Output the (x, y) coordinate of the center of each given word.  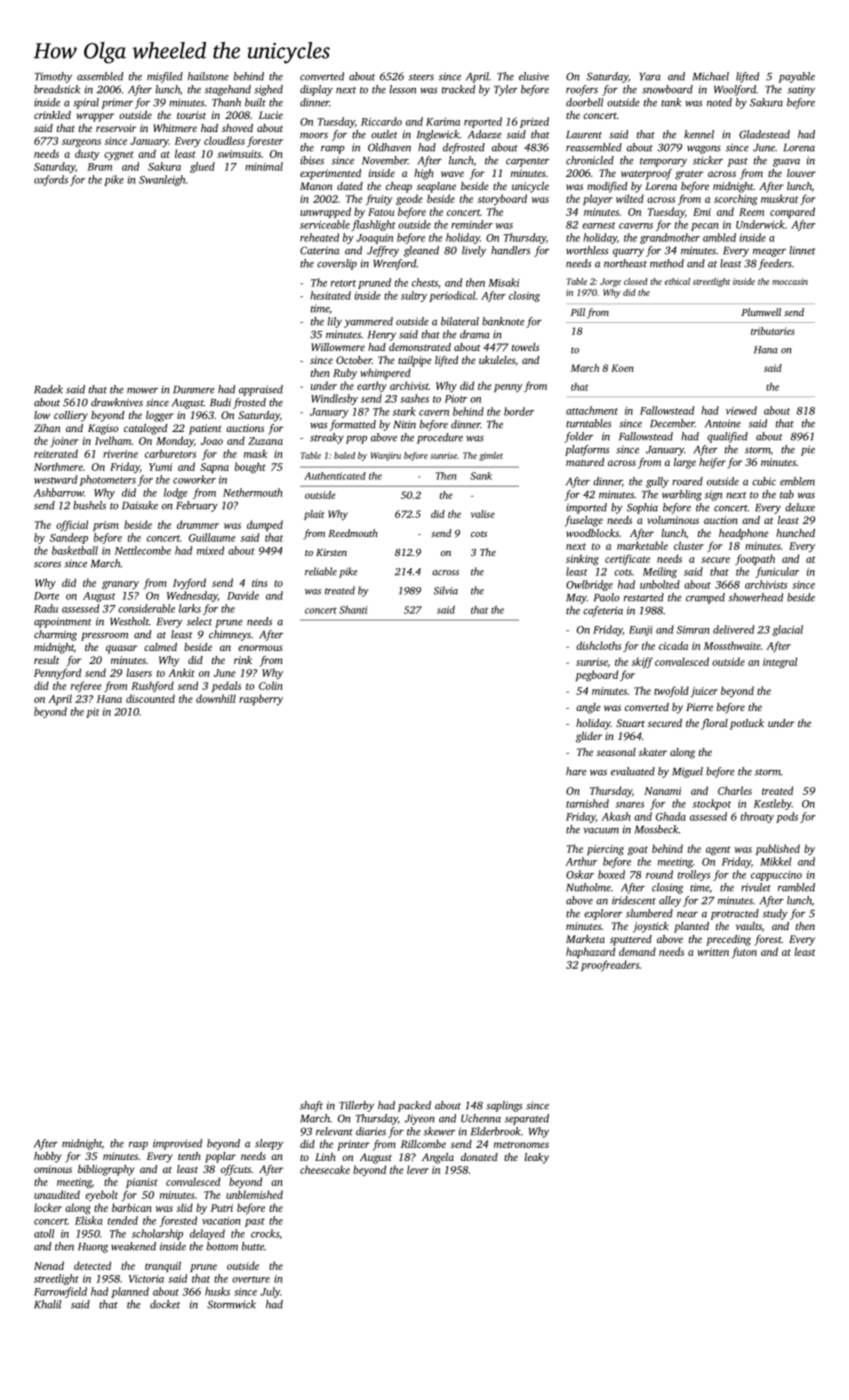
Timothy (53, 77)
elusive (534, 76)
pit (93, 713)
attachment (592, 410)
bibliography (106, 1170)
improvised (177, 1144)
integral (780, 663)
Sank (481, 476)
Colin (271, 685)
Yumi (160, 467)
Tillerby (356, 1106)
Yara (650, 77)
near (687, 915)
